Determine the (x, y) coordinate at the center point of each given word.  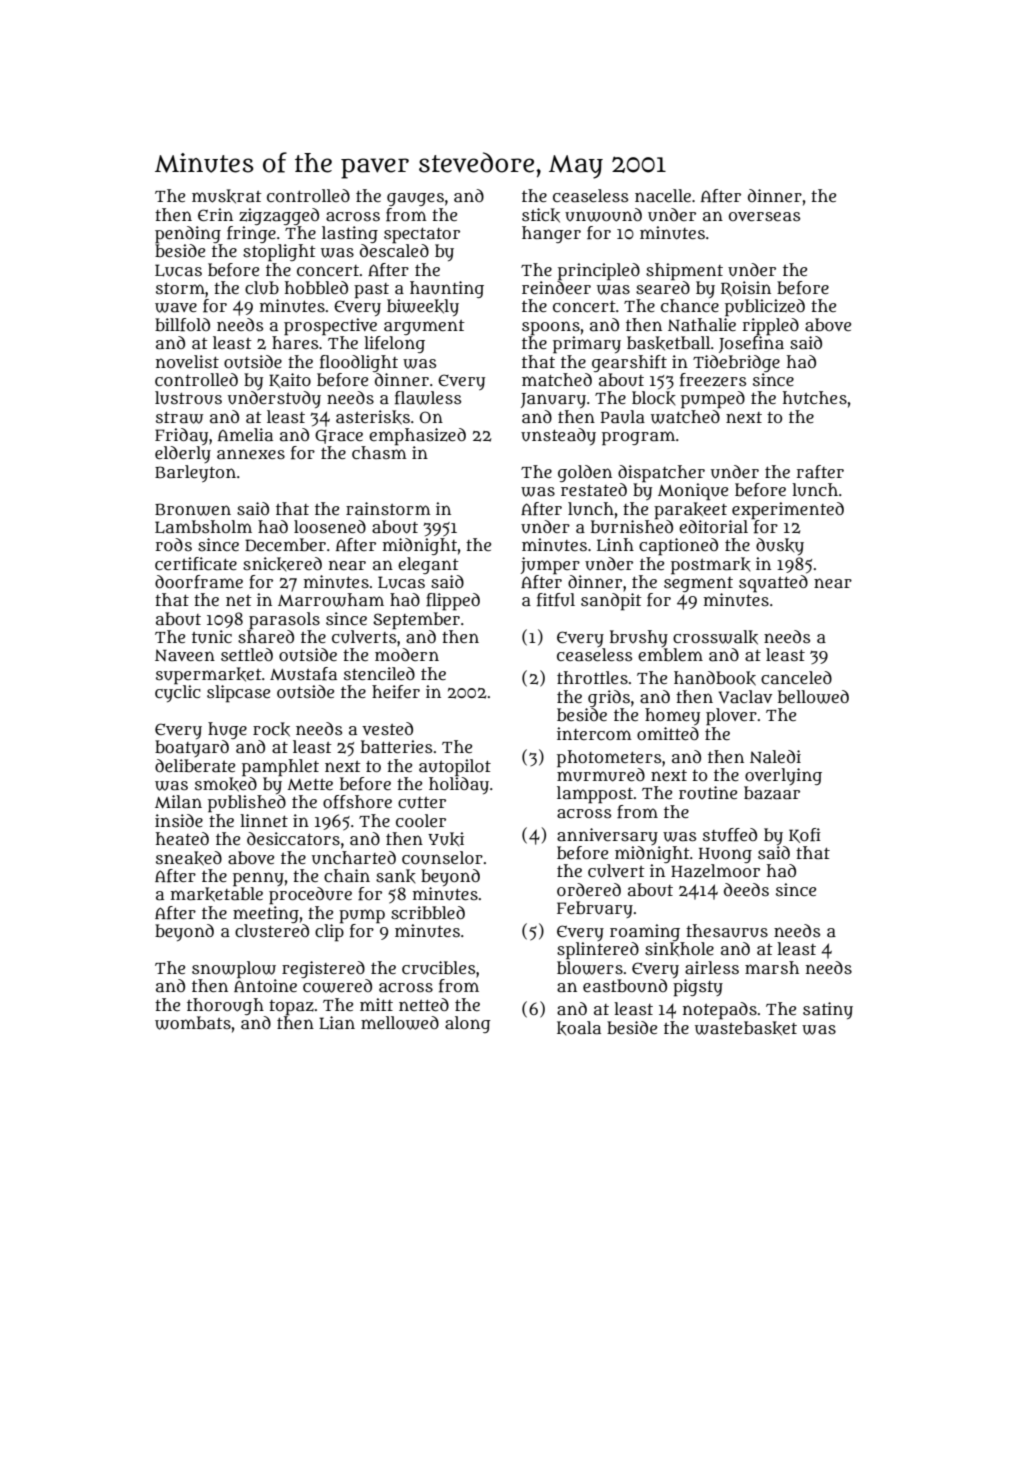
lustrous (188, 398)
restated (594, 489)
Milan (178, 801)
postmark (711, 566)
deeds (746, 889)
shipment (684, 271)
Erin (215, 214)
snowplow (234, 970)
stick (541, 215)
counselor (442, 858)
